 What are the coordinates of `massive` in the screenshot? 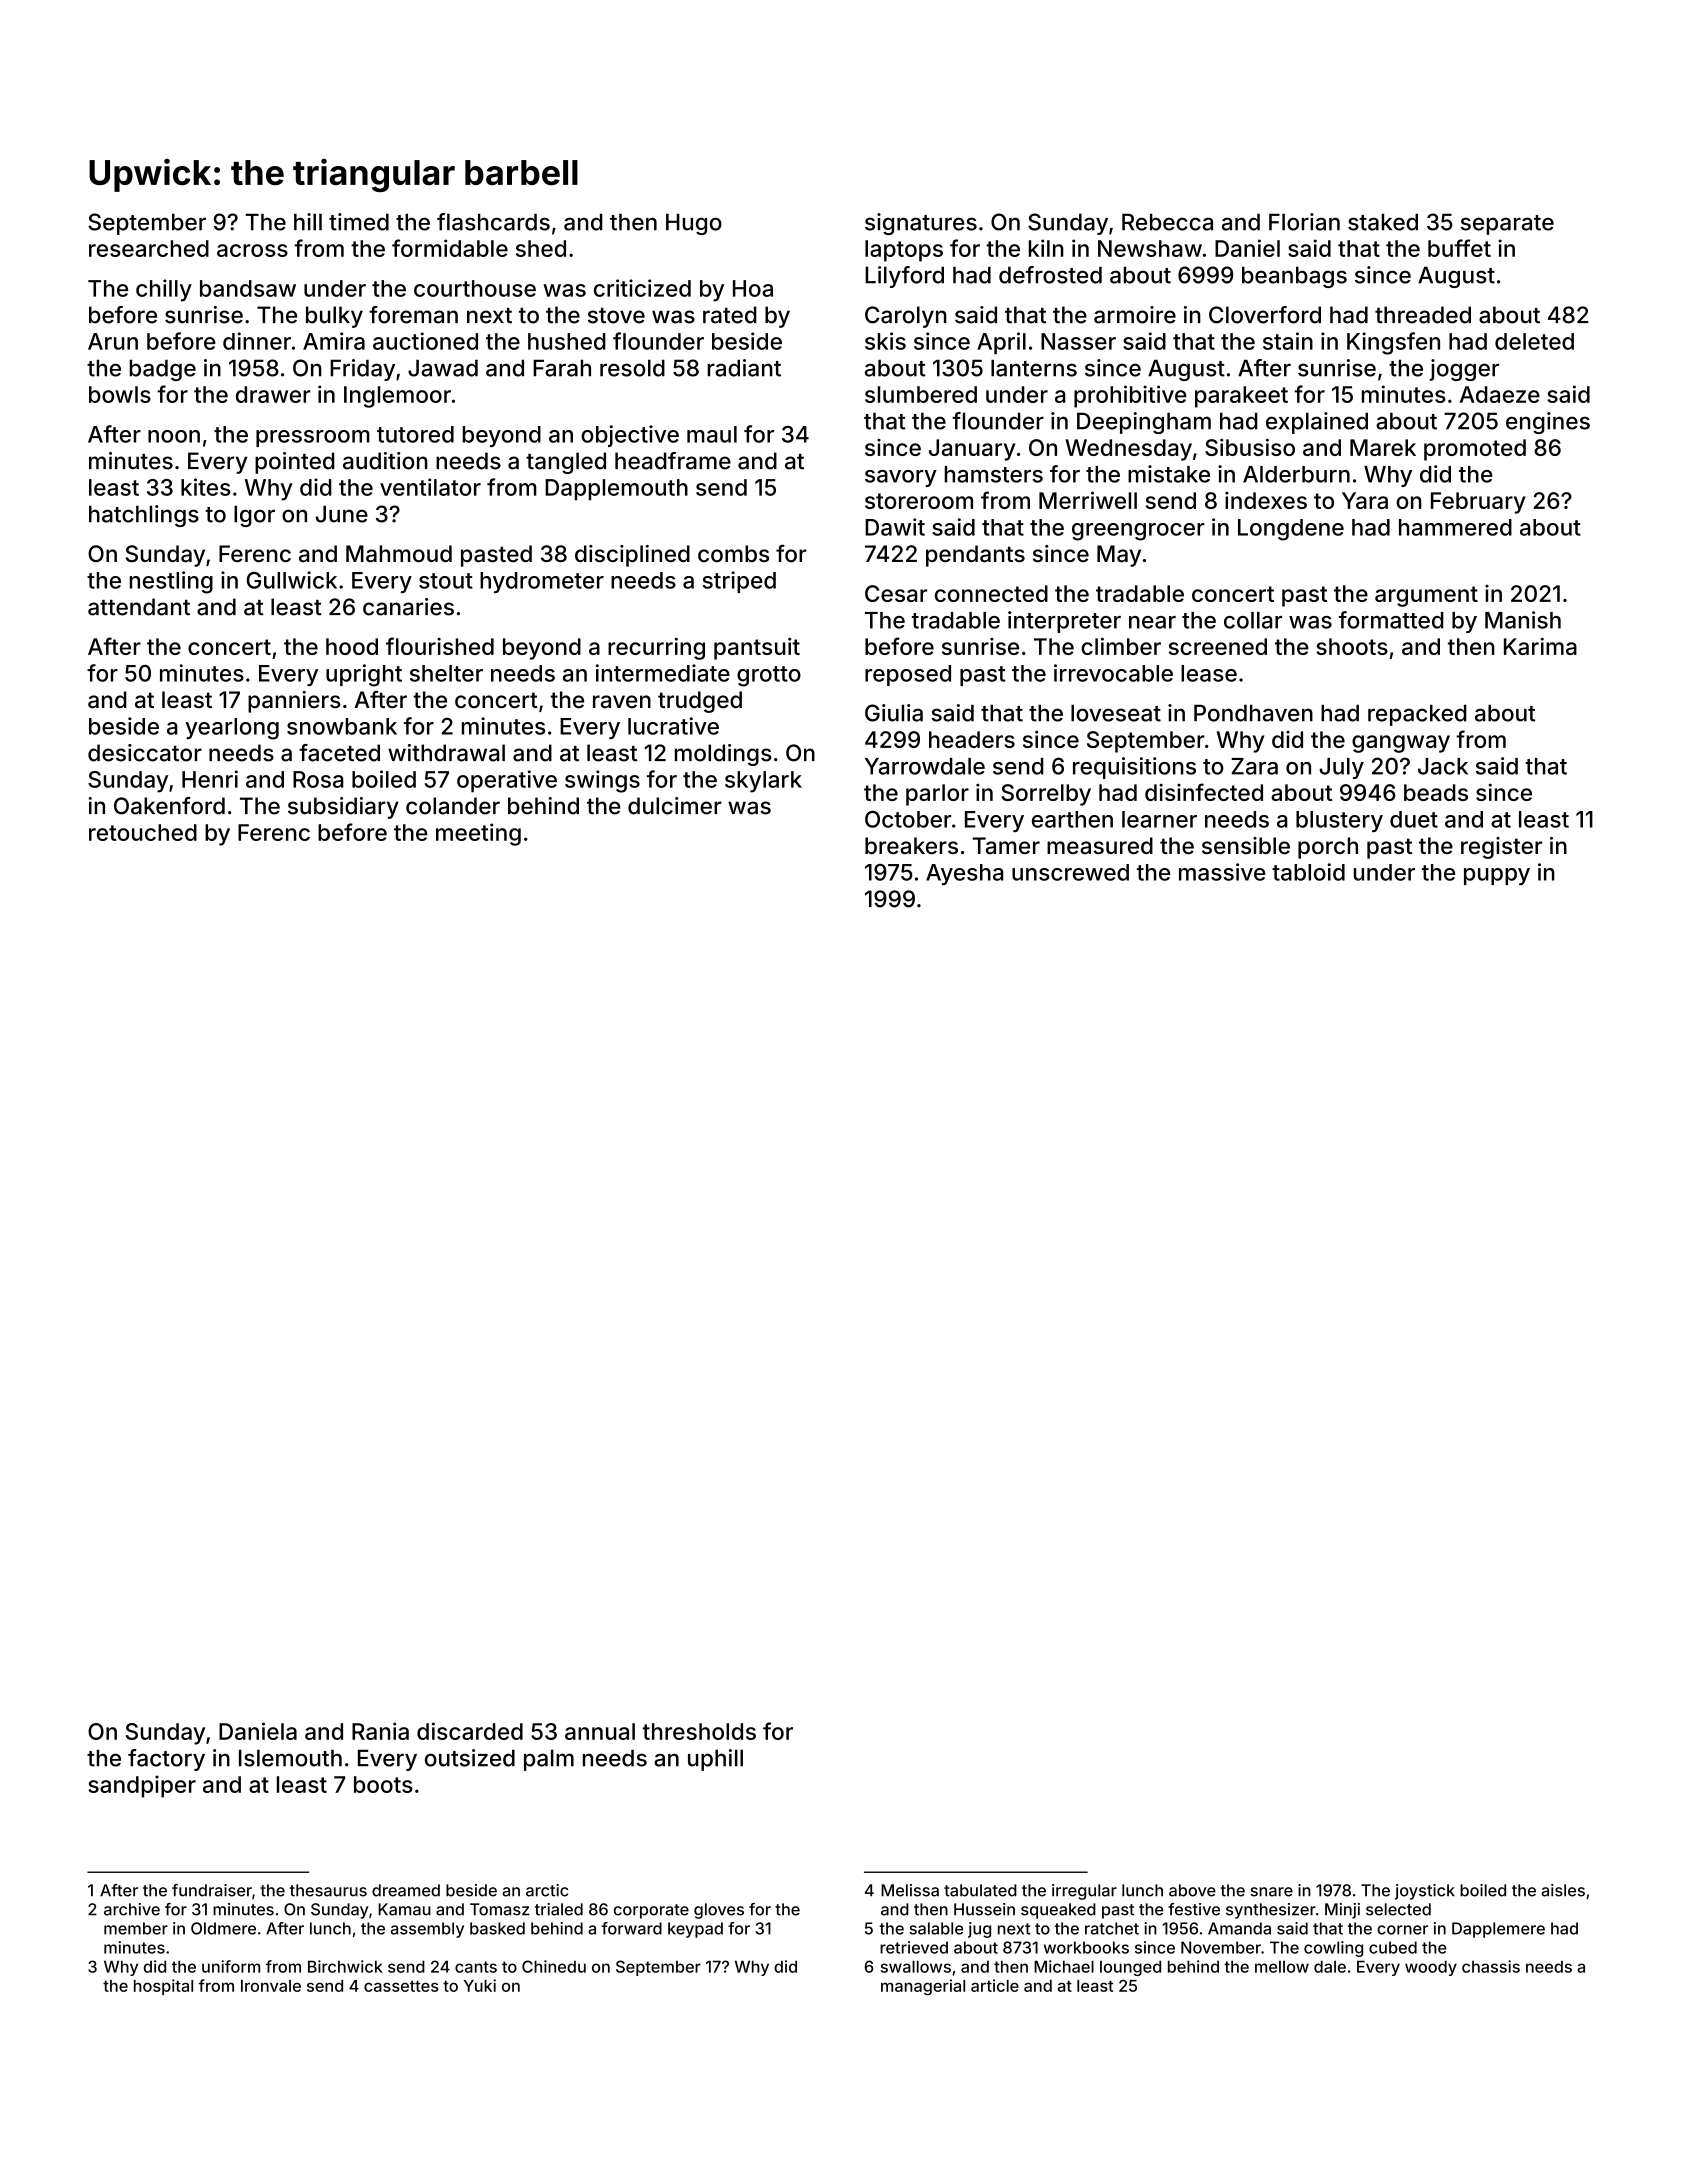 It's located at (1222, 872).
